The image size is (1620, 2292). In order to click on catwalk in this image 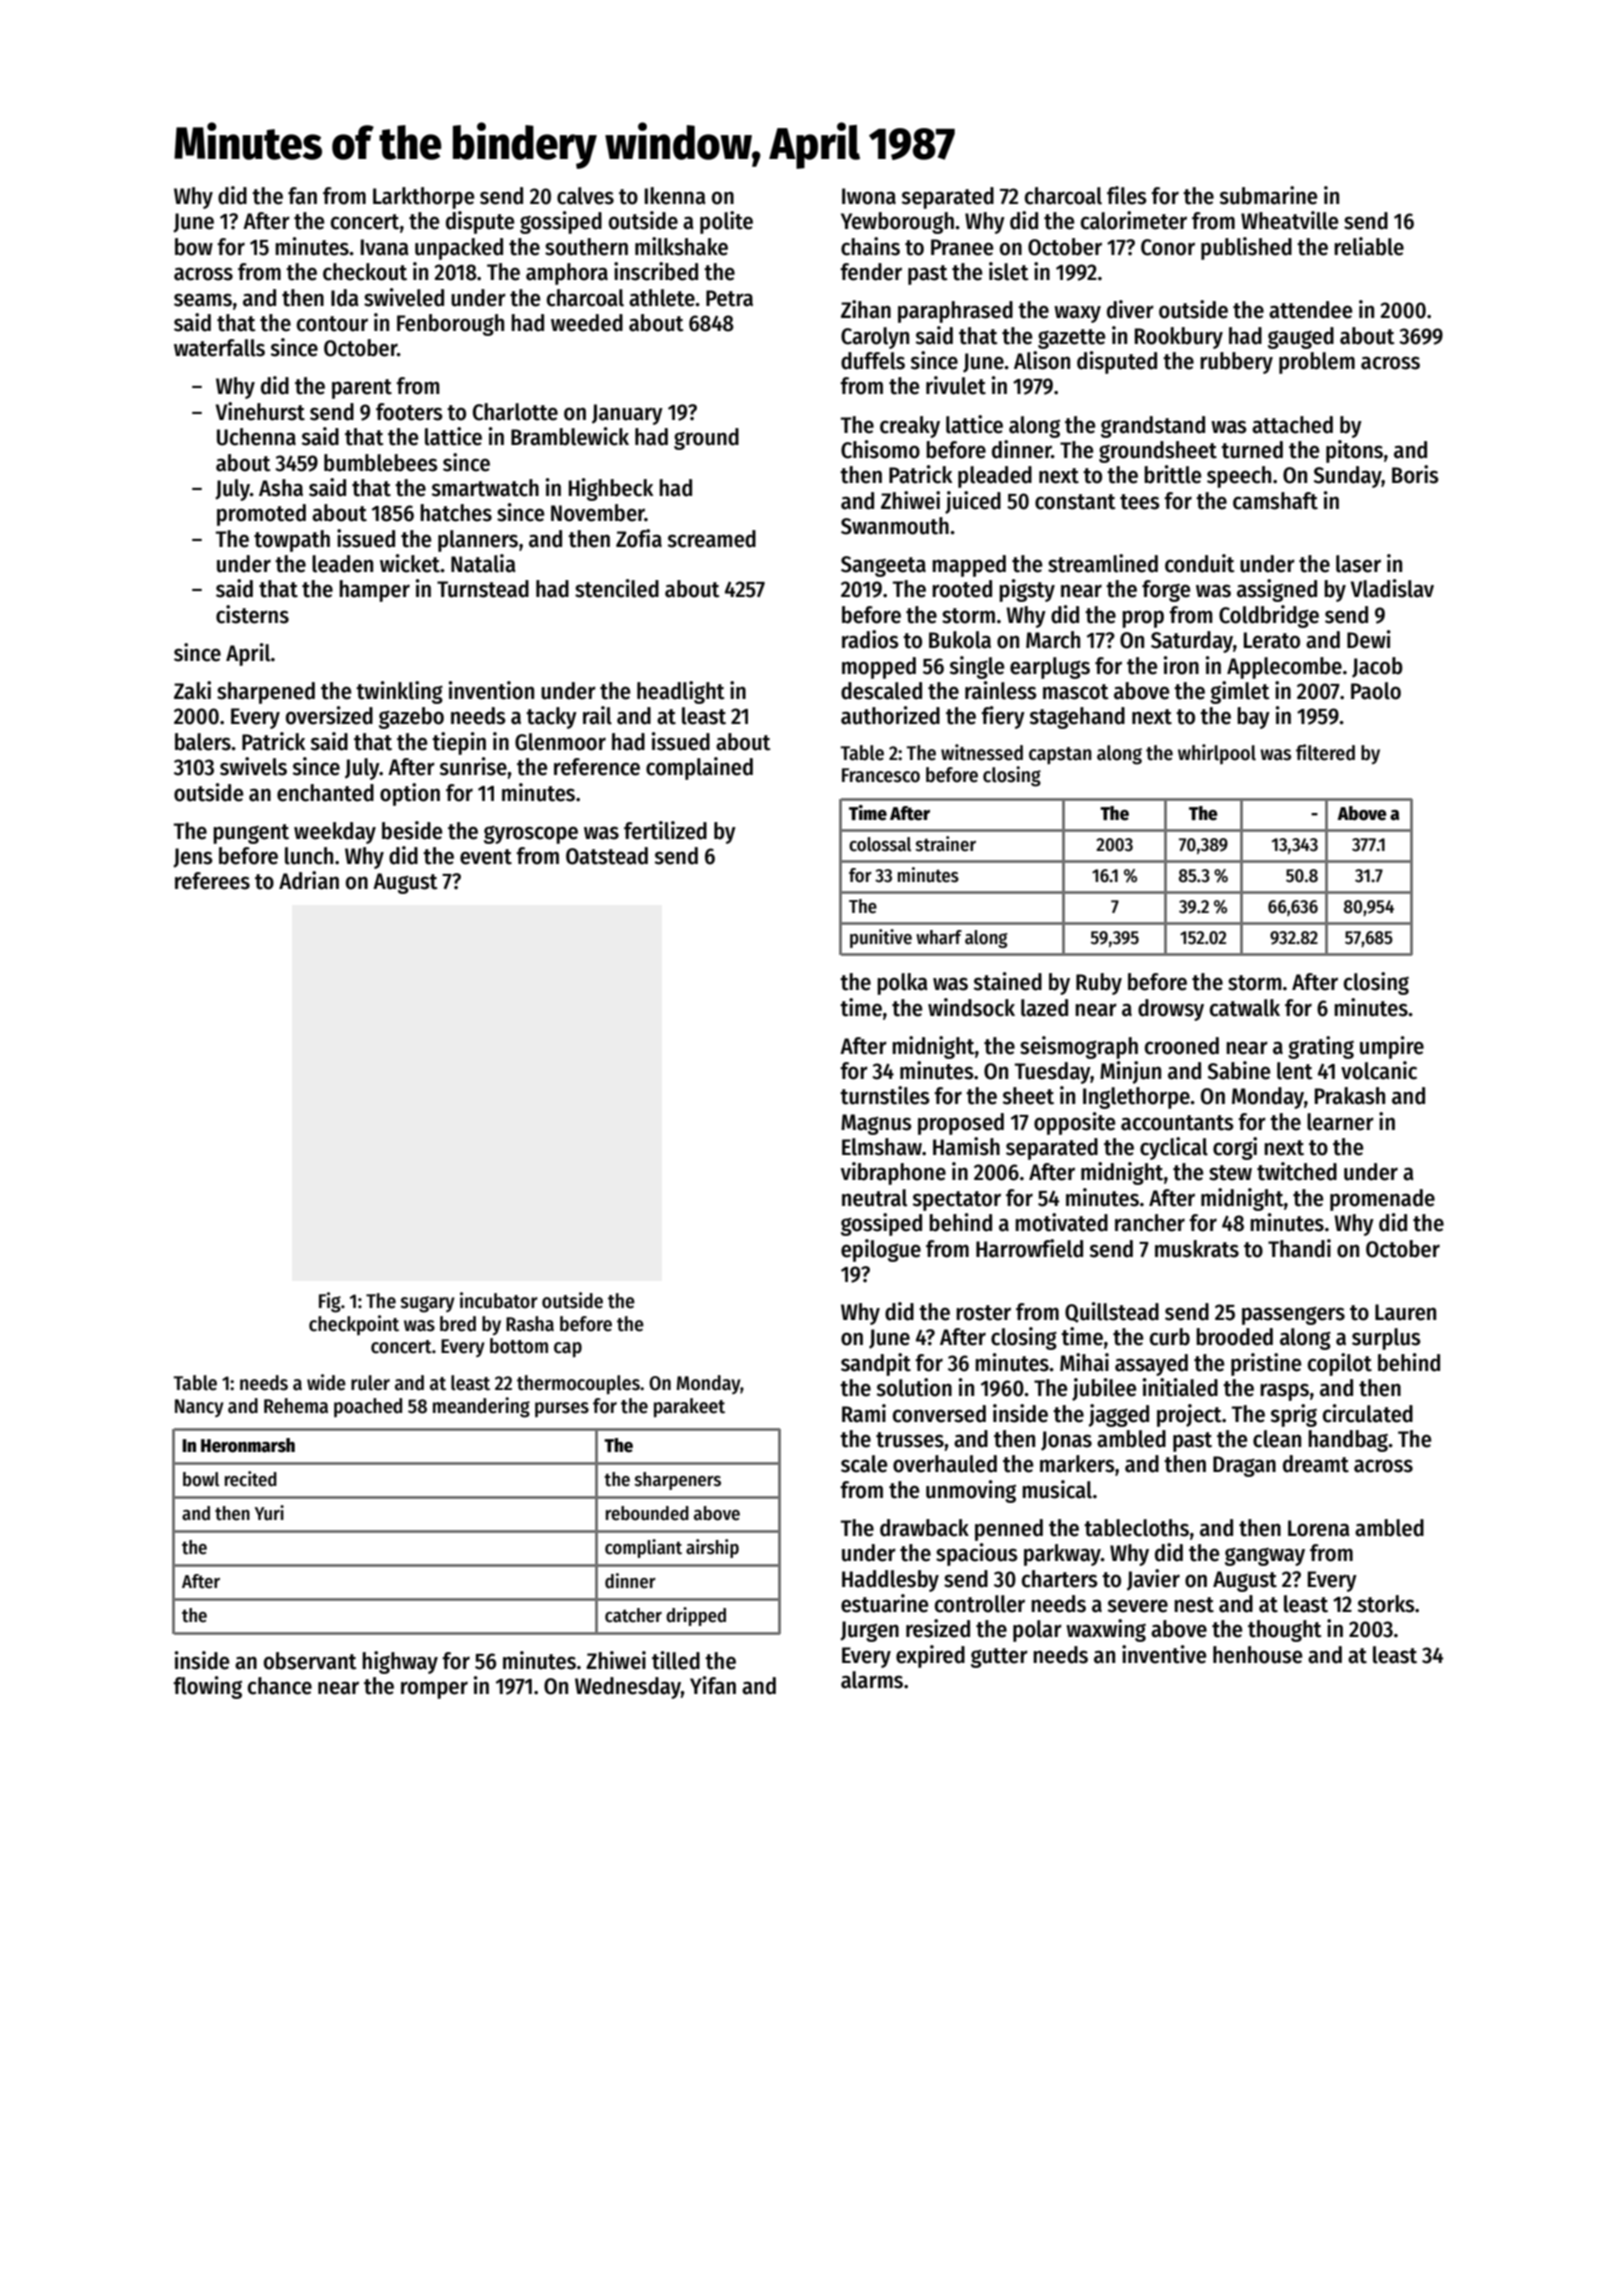, I will do `click(1245, 1008)`.
